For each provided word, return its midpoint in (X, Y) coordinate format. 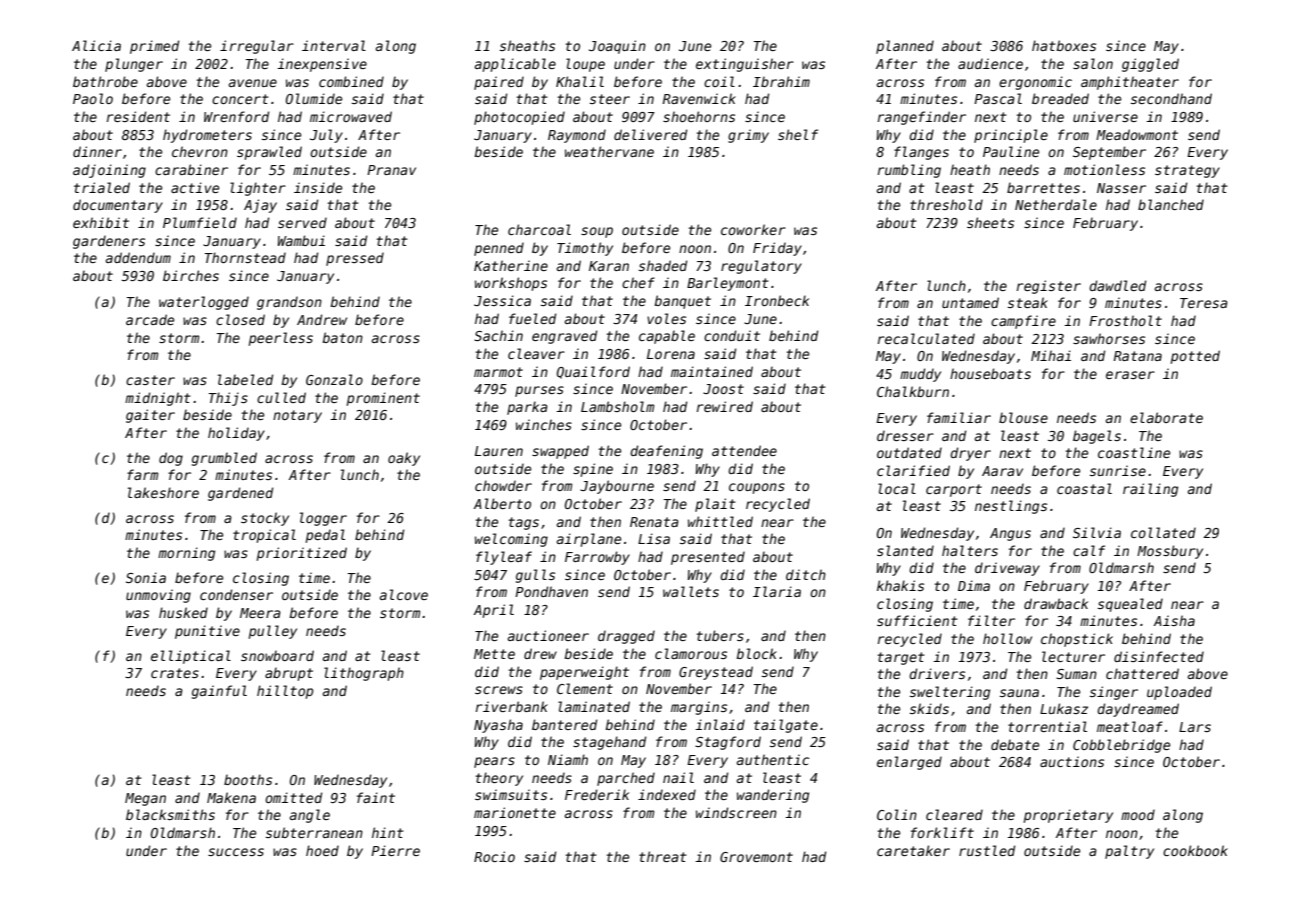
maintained (712, 371)
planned (905, 47)
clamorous (691, 653)
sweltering (950, 693)
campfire (1023, 322)
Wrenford (236, 116)
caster (150, 380)
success (236, 852)
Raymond (577, 136)
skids (929, 708)
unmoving (158, 596)
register (1049, 287)
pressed (355, 259)
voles (666, 318)
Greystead (716, 673)
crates (175, 673)
